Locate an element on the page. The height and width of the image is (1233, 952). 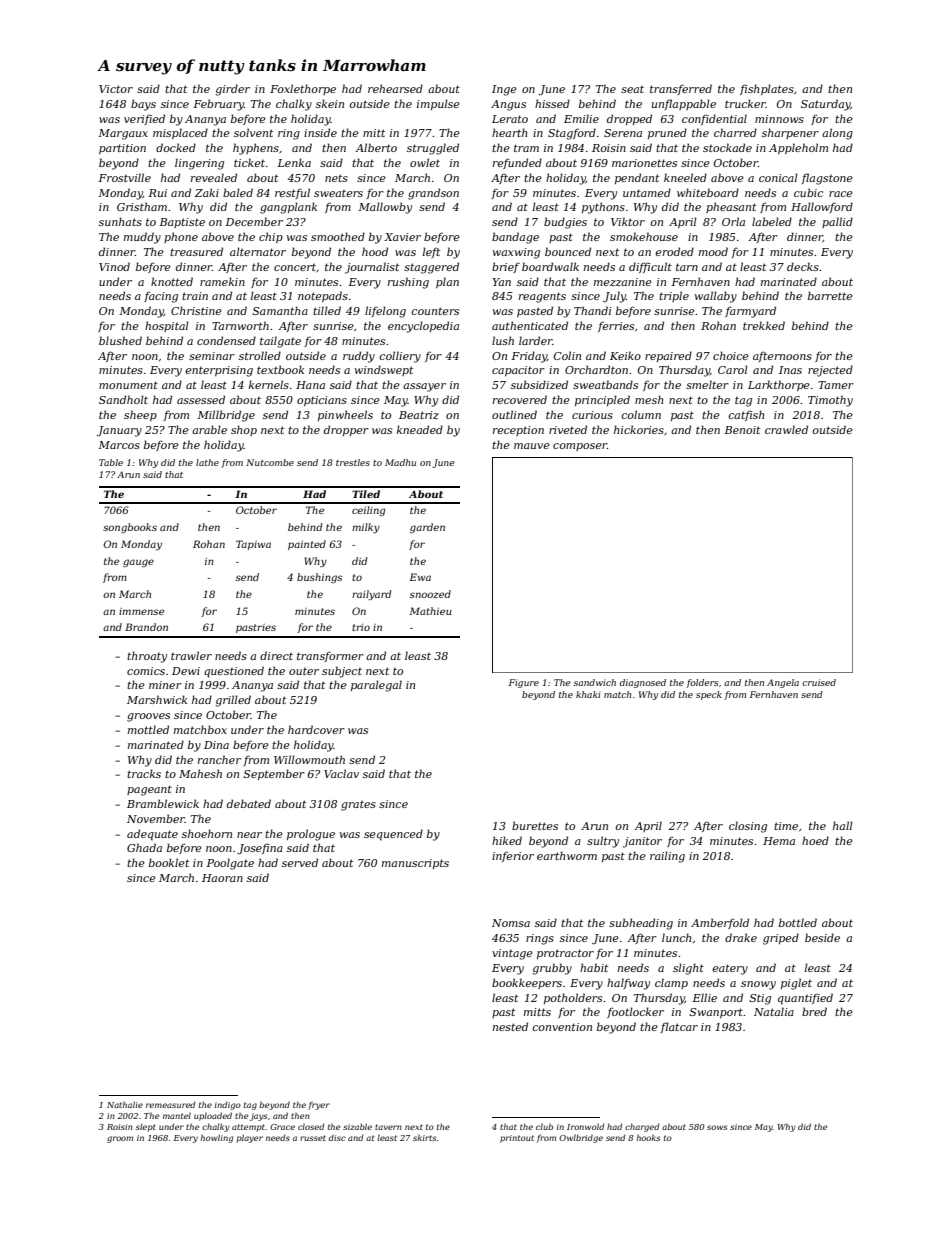
Figure is located at coordinates (524, 683).
